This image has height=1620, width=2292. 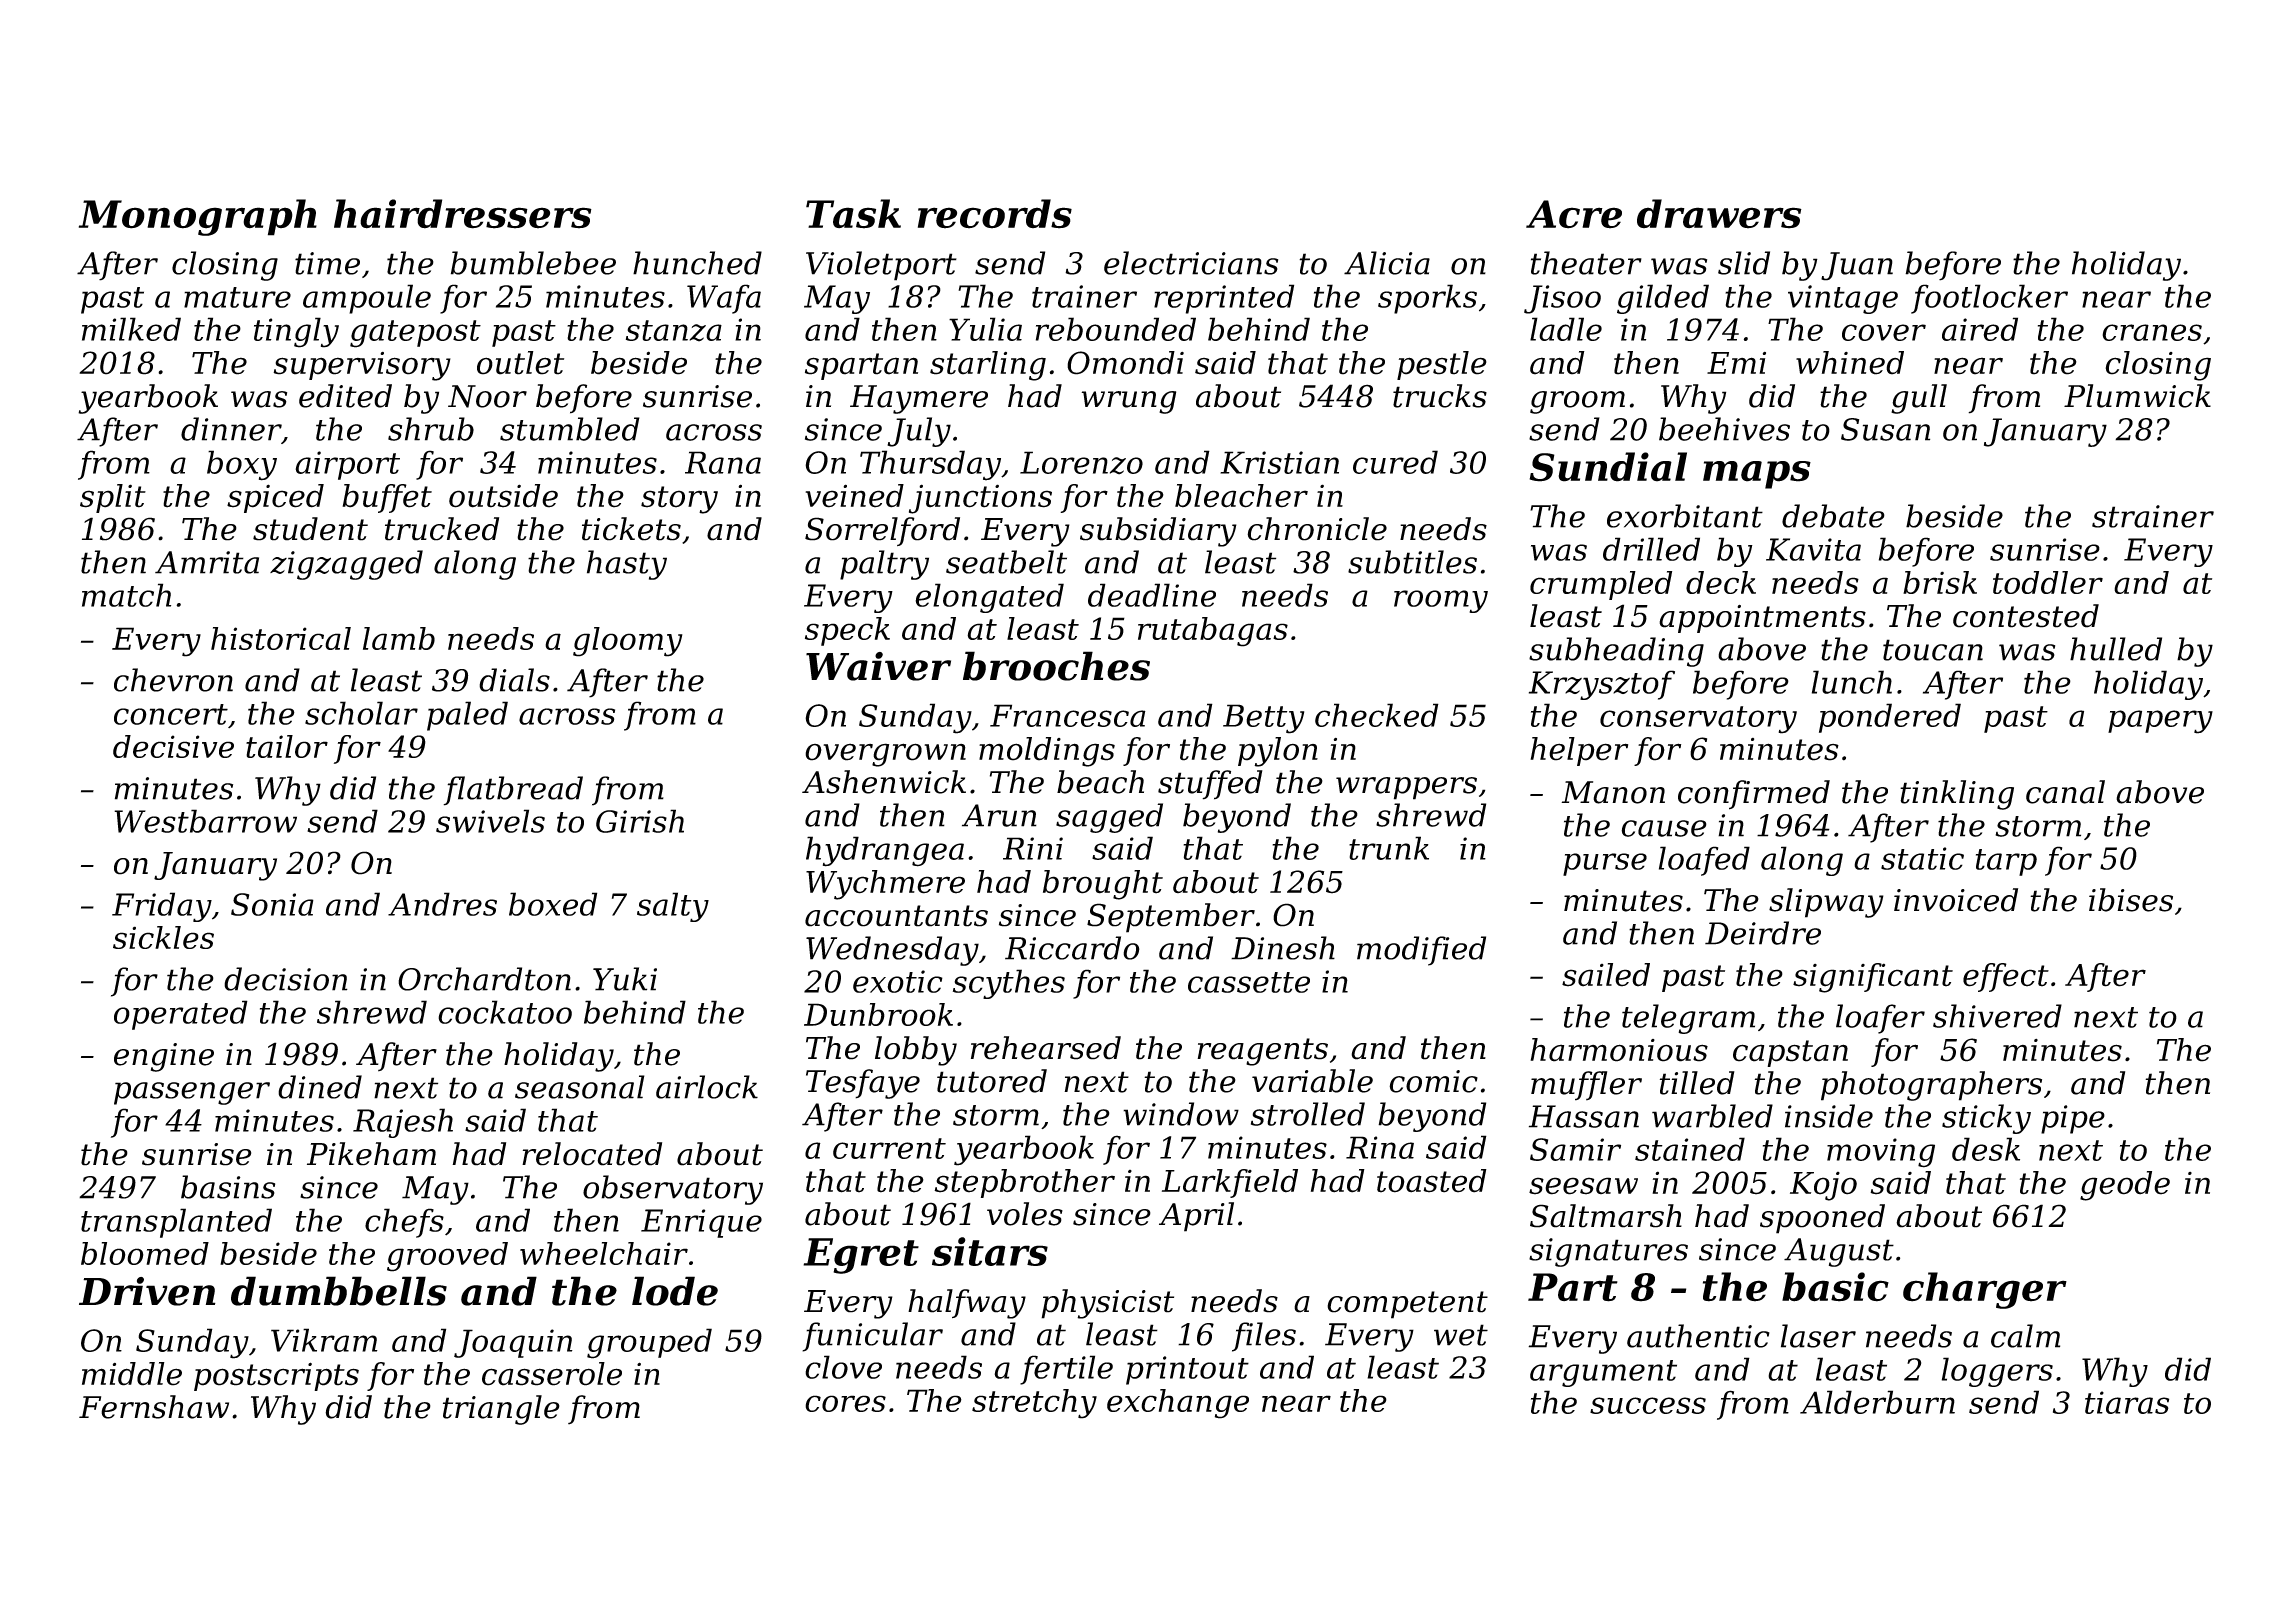 I want to click on hairdressers, so click(x=463, y=214).
